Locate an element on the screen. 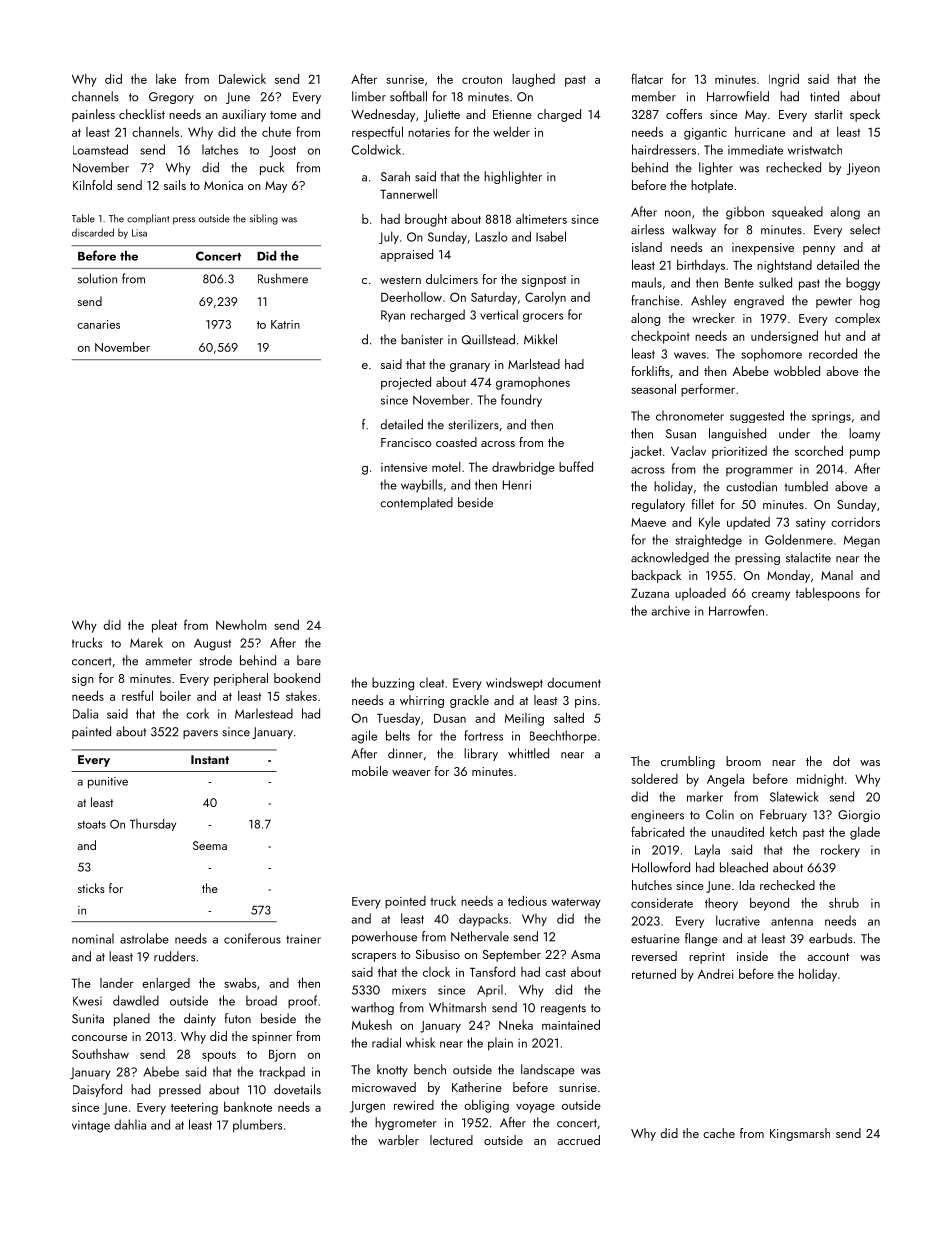  Francisco is located at coordinates (406, 442).
